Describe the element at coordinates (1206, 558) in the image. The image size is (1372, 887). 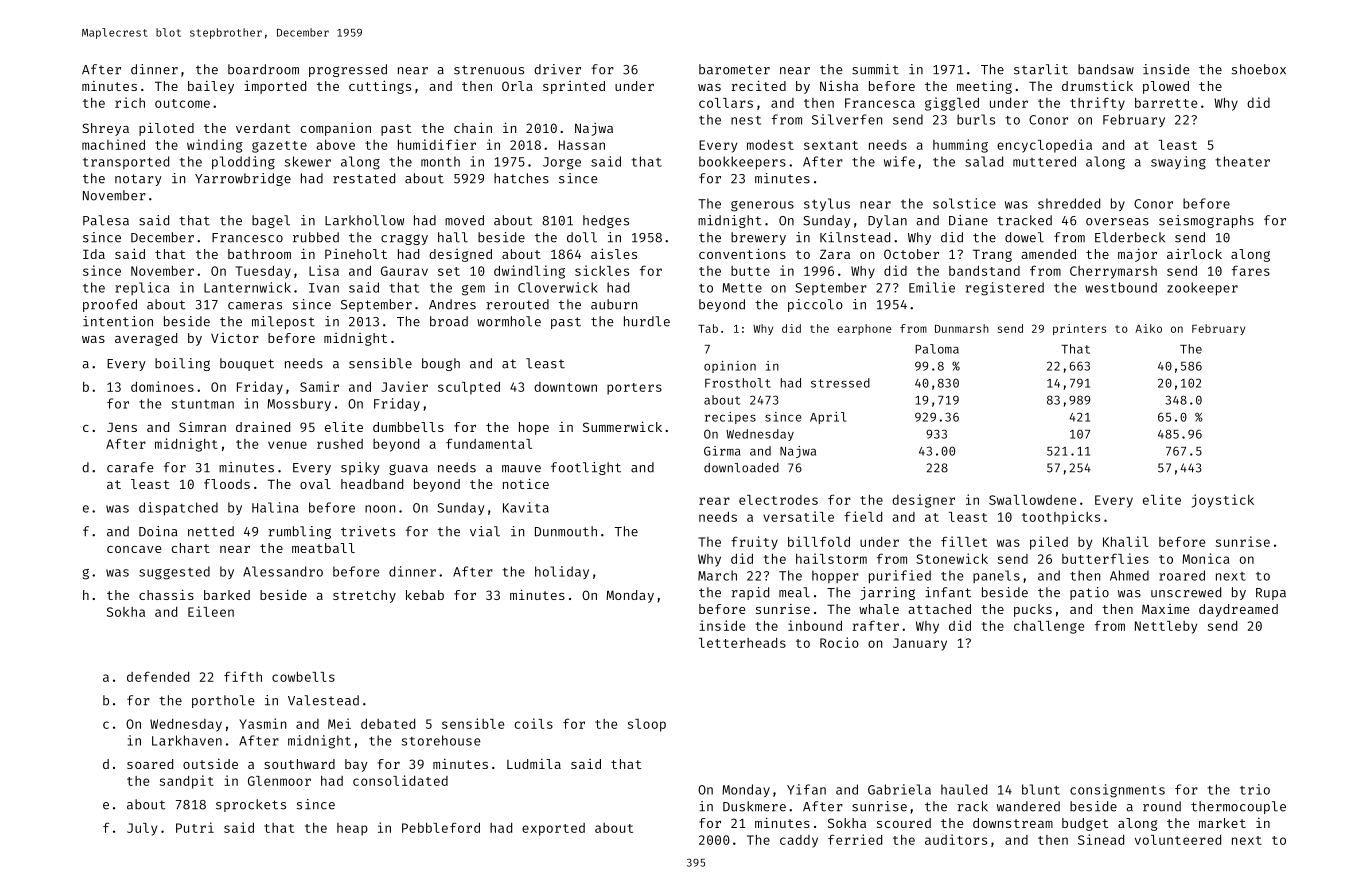
I see `Monica` at that location.
